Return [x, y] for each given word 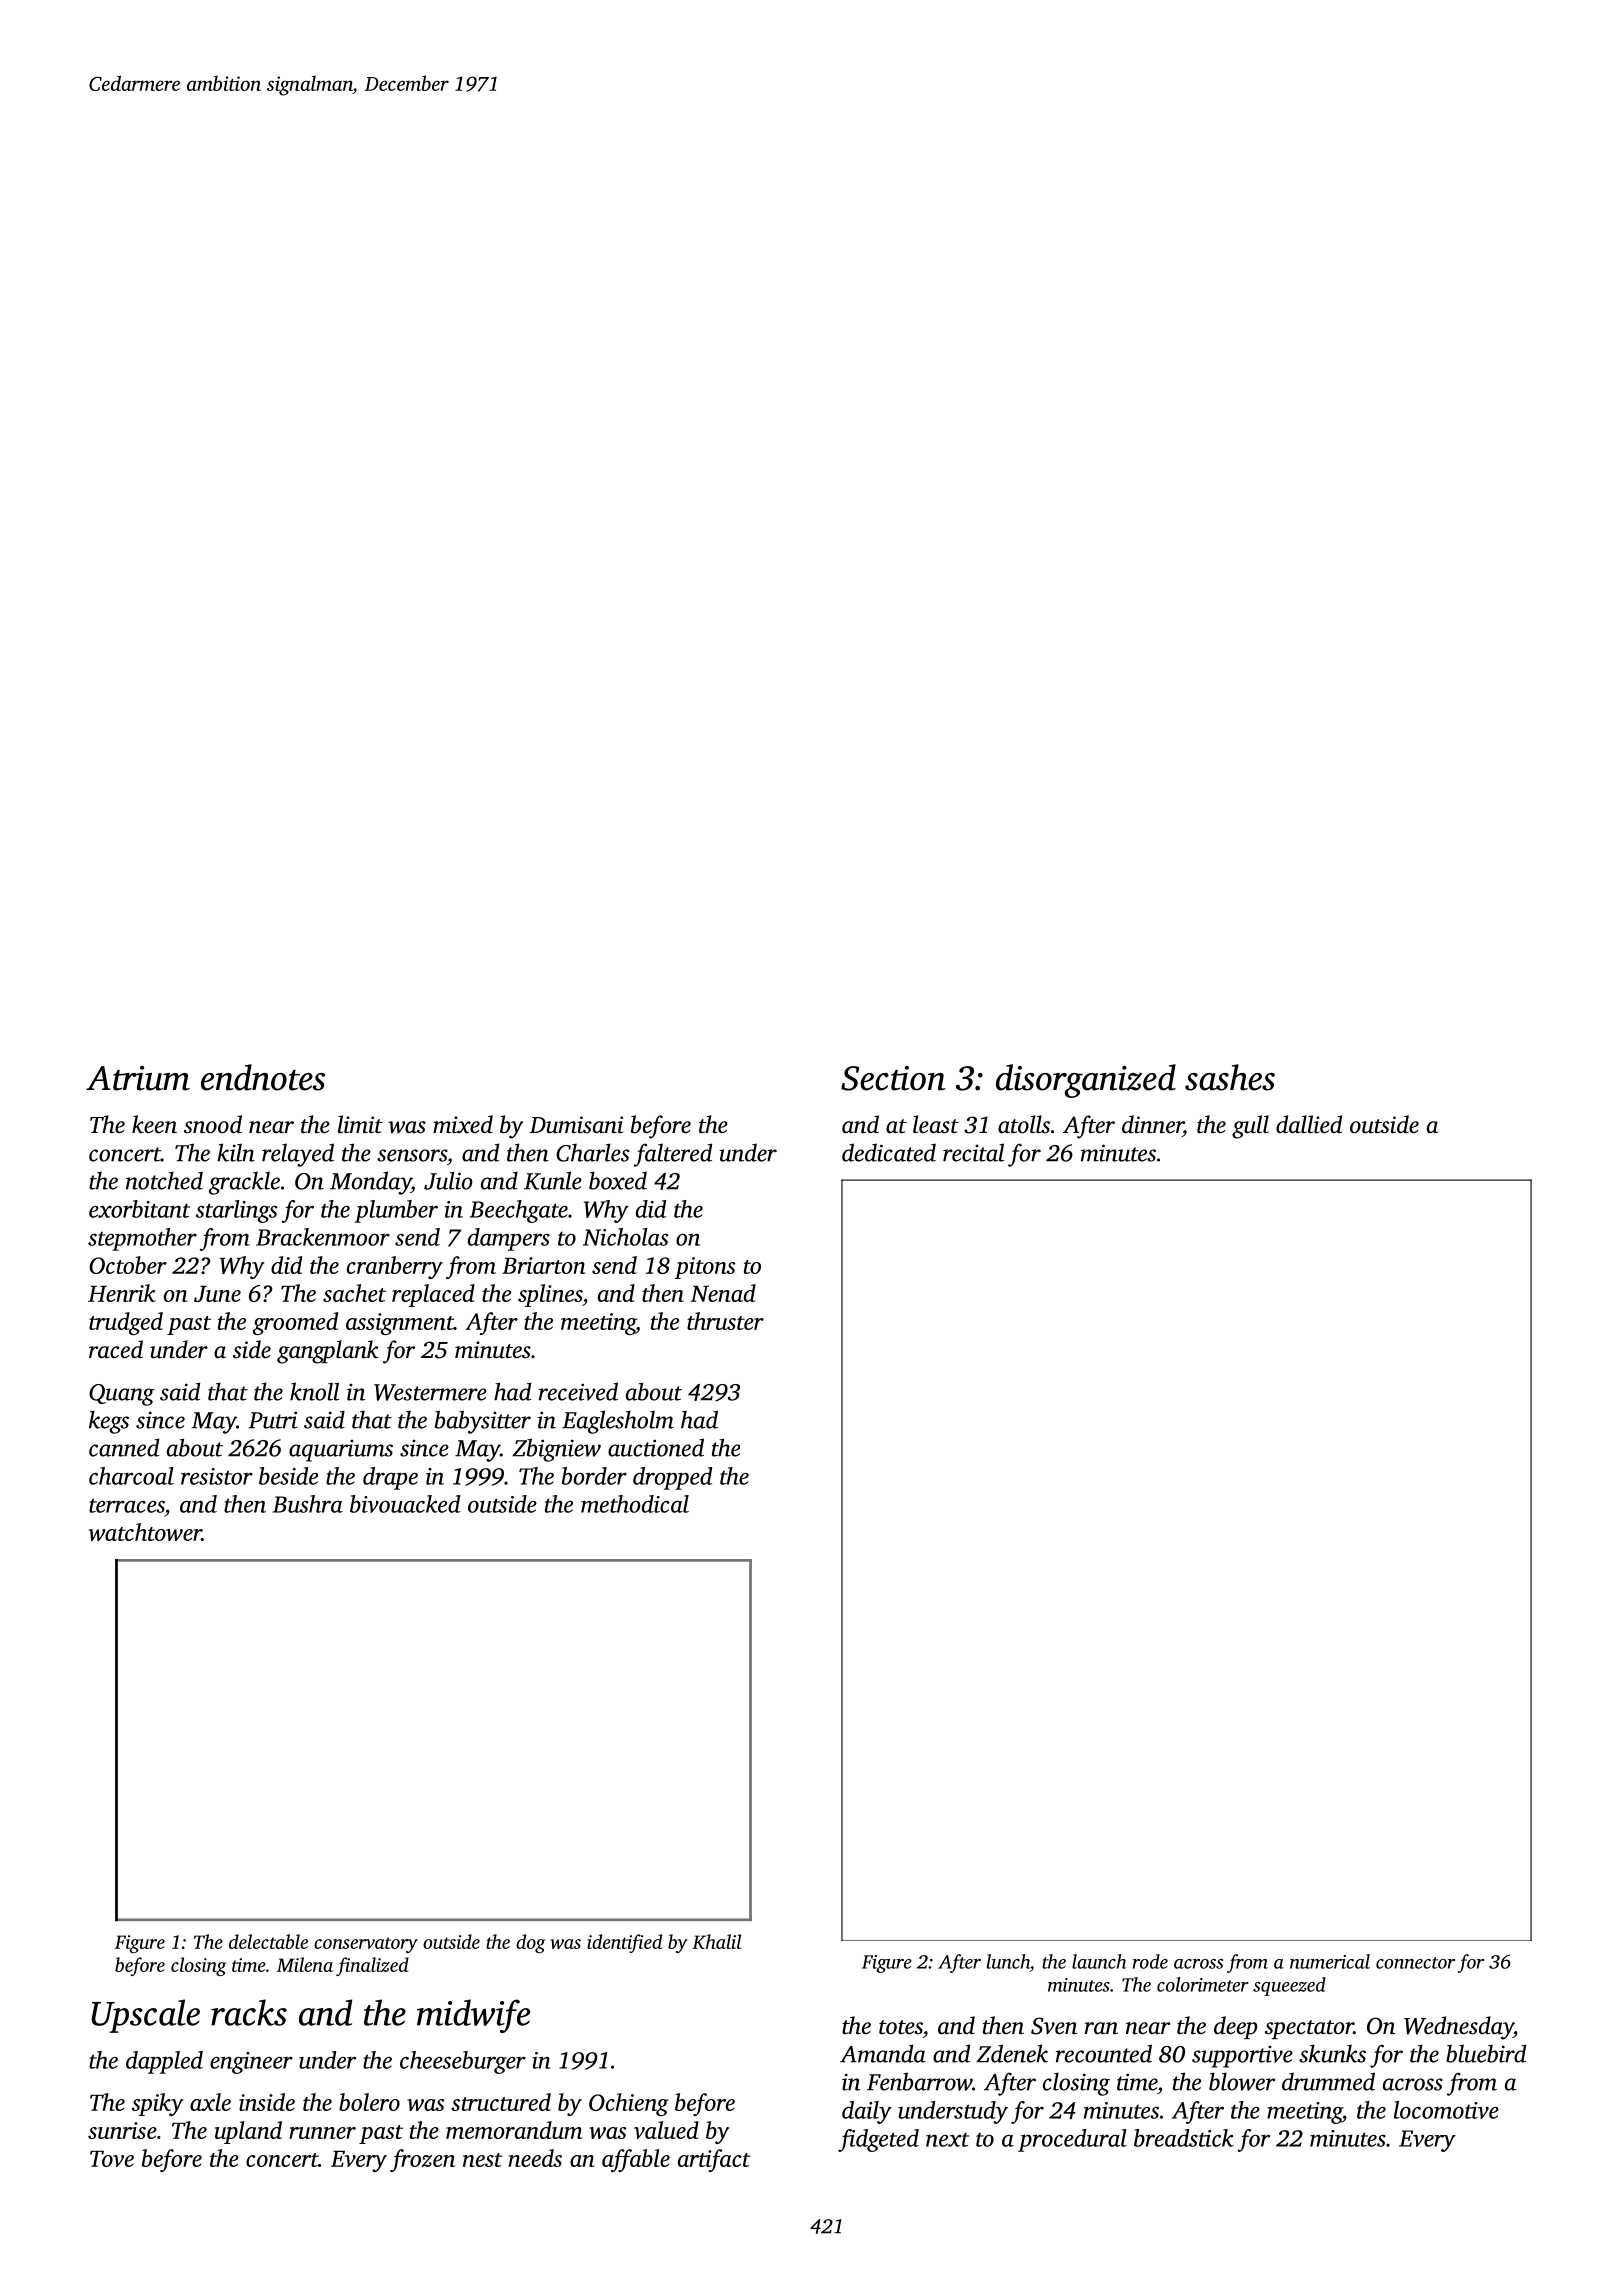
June [217, 1294]
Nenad [723, 1293]
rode [1150, 1961]
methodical [635, 1504]
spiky [157, 2104]
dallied [1309, 1124]
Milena [305, 1964]
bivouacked [405, 1504]
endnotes [263, 1077]
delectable [268, 1941]
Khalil [716, 1941]
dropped [672, 1478]
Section [893, 1078]
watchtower [145, 1532]
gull [1250, 1127]
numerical [1330, 1961]
